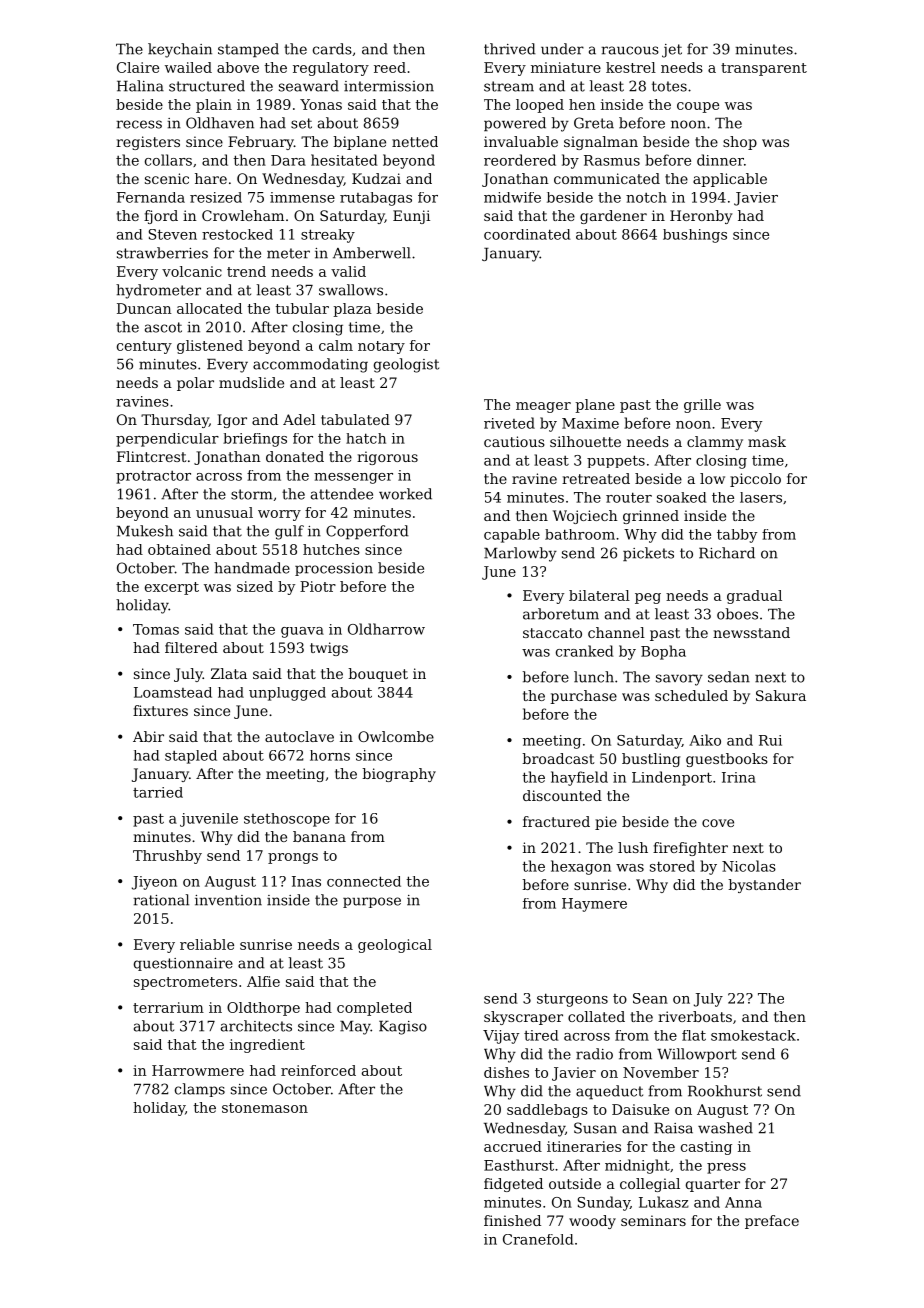  I want to click on raucous, so click(630, 50).
